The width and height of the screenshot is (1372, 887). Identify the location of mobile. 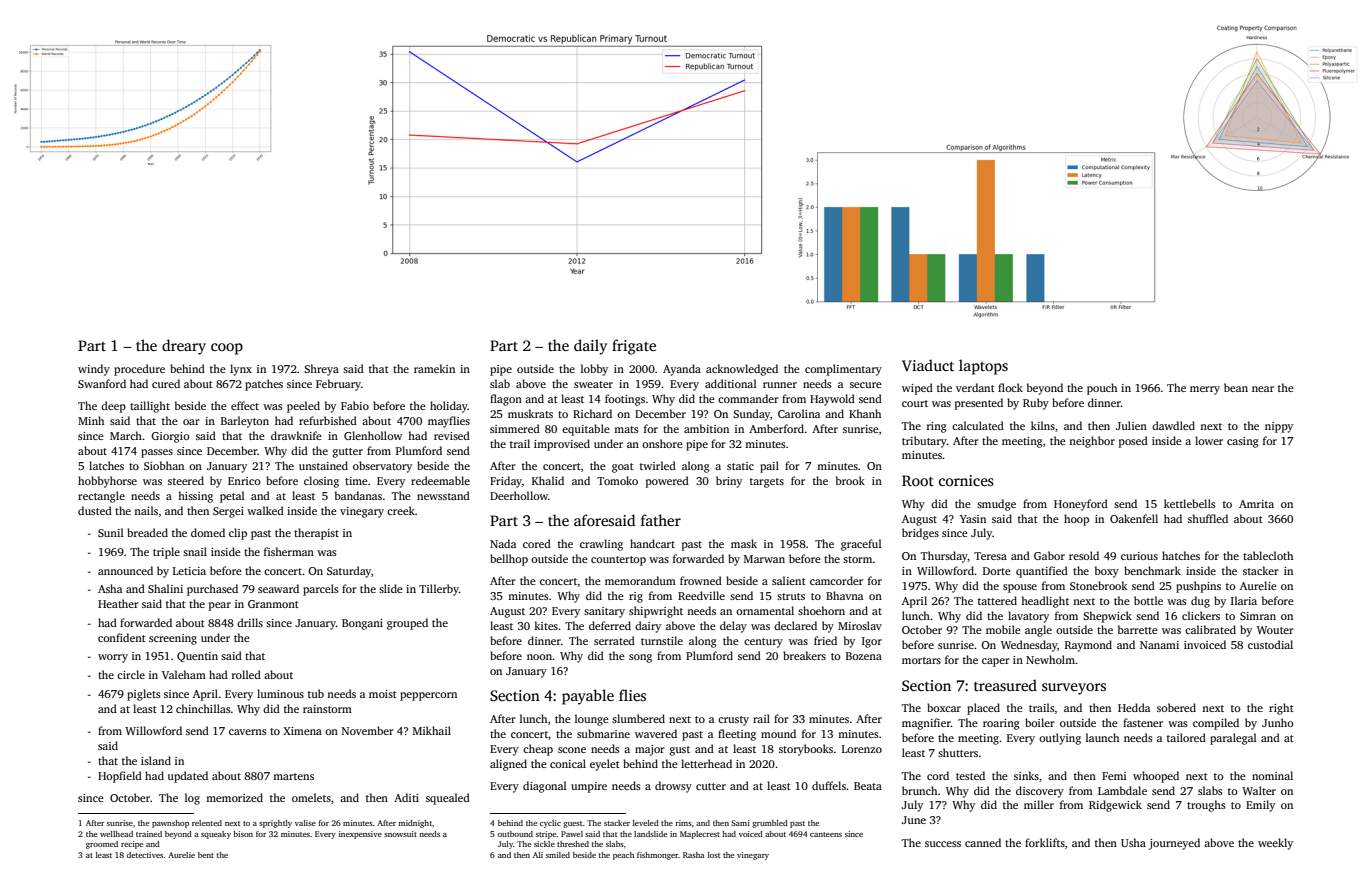
(1003, 629).
